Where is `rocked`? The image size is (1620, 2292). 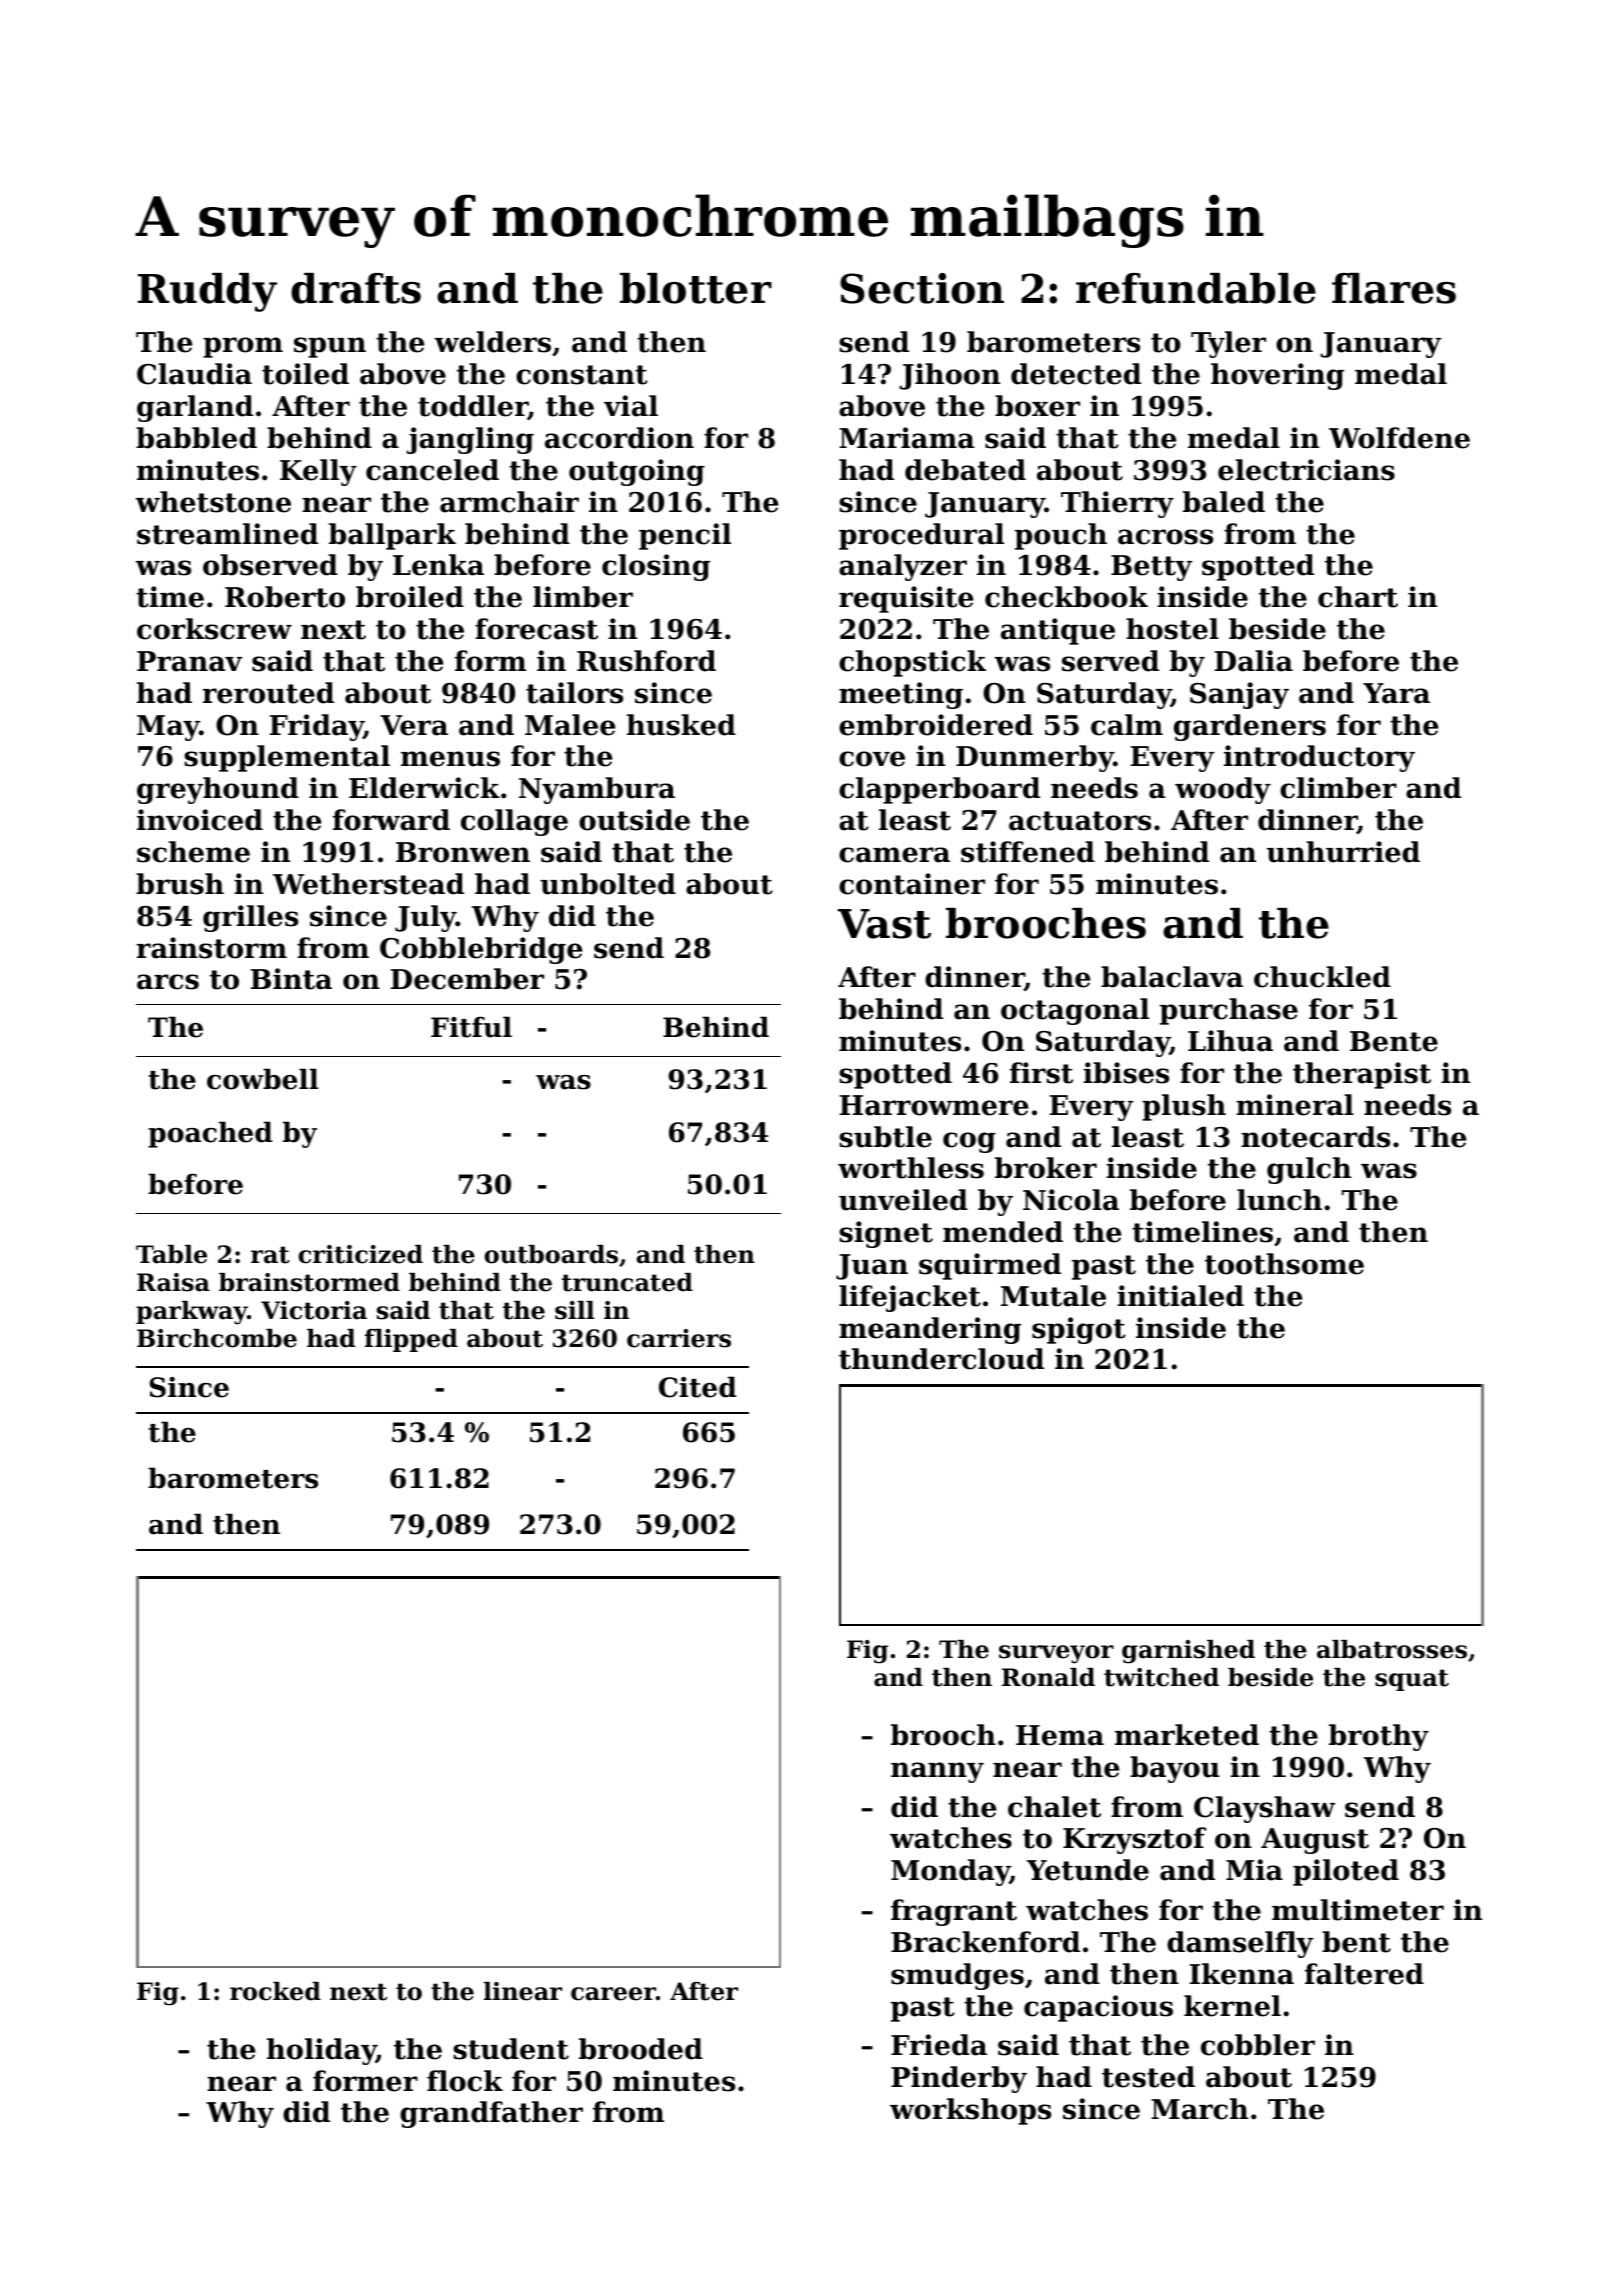 rocked is located at coordinates (275, 1991).
